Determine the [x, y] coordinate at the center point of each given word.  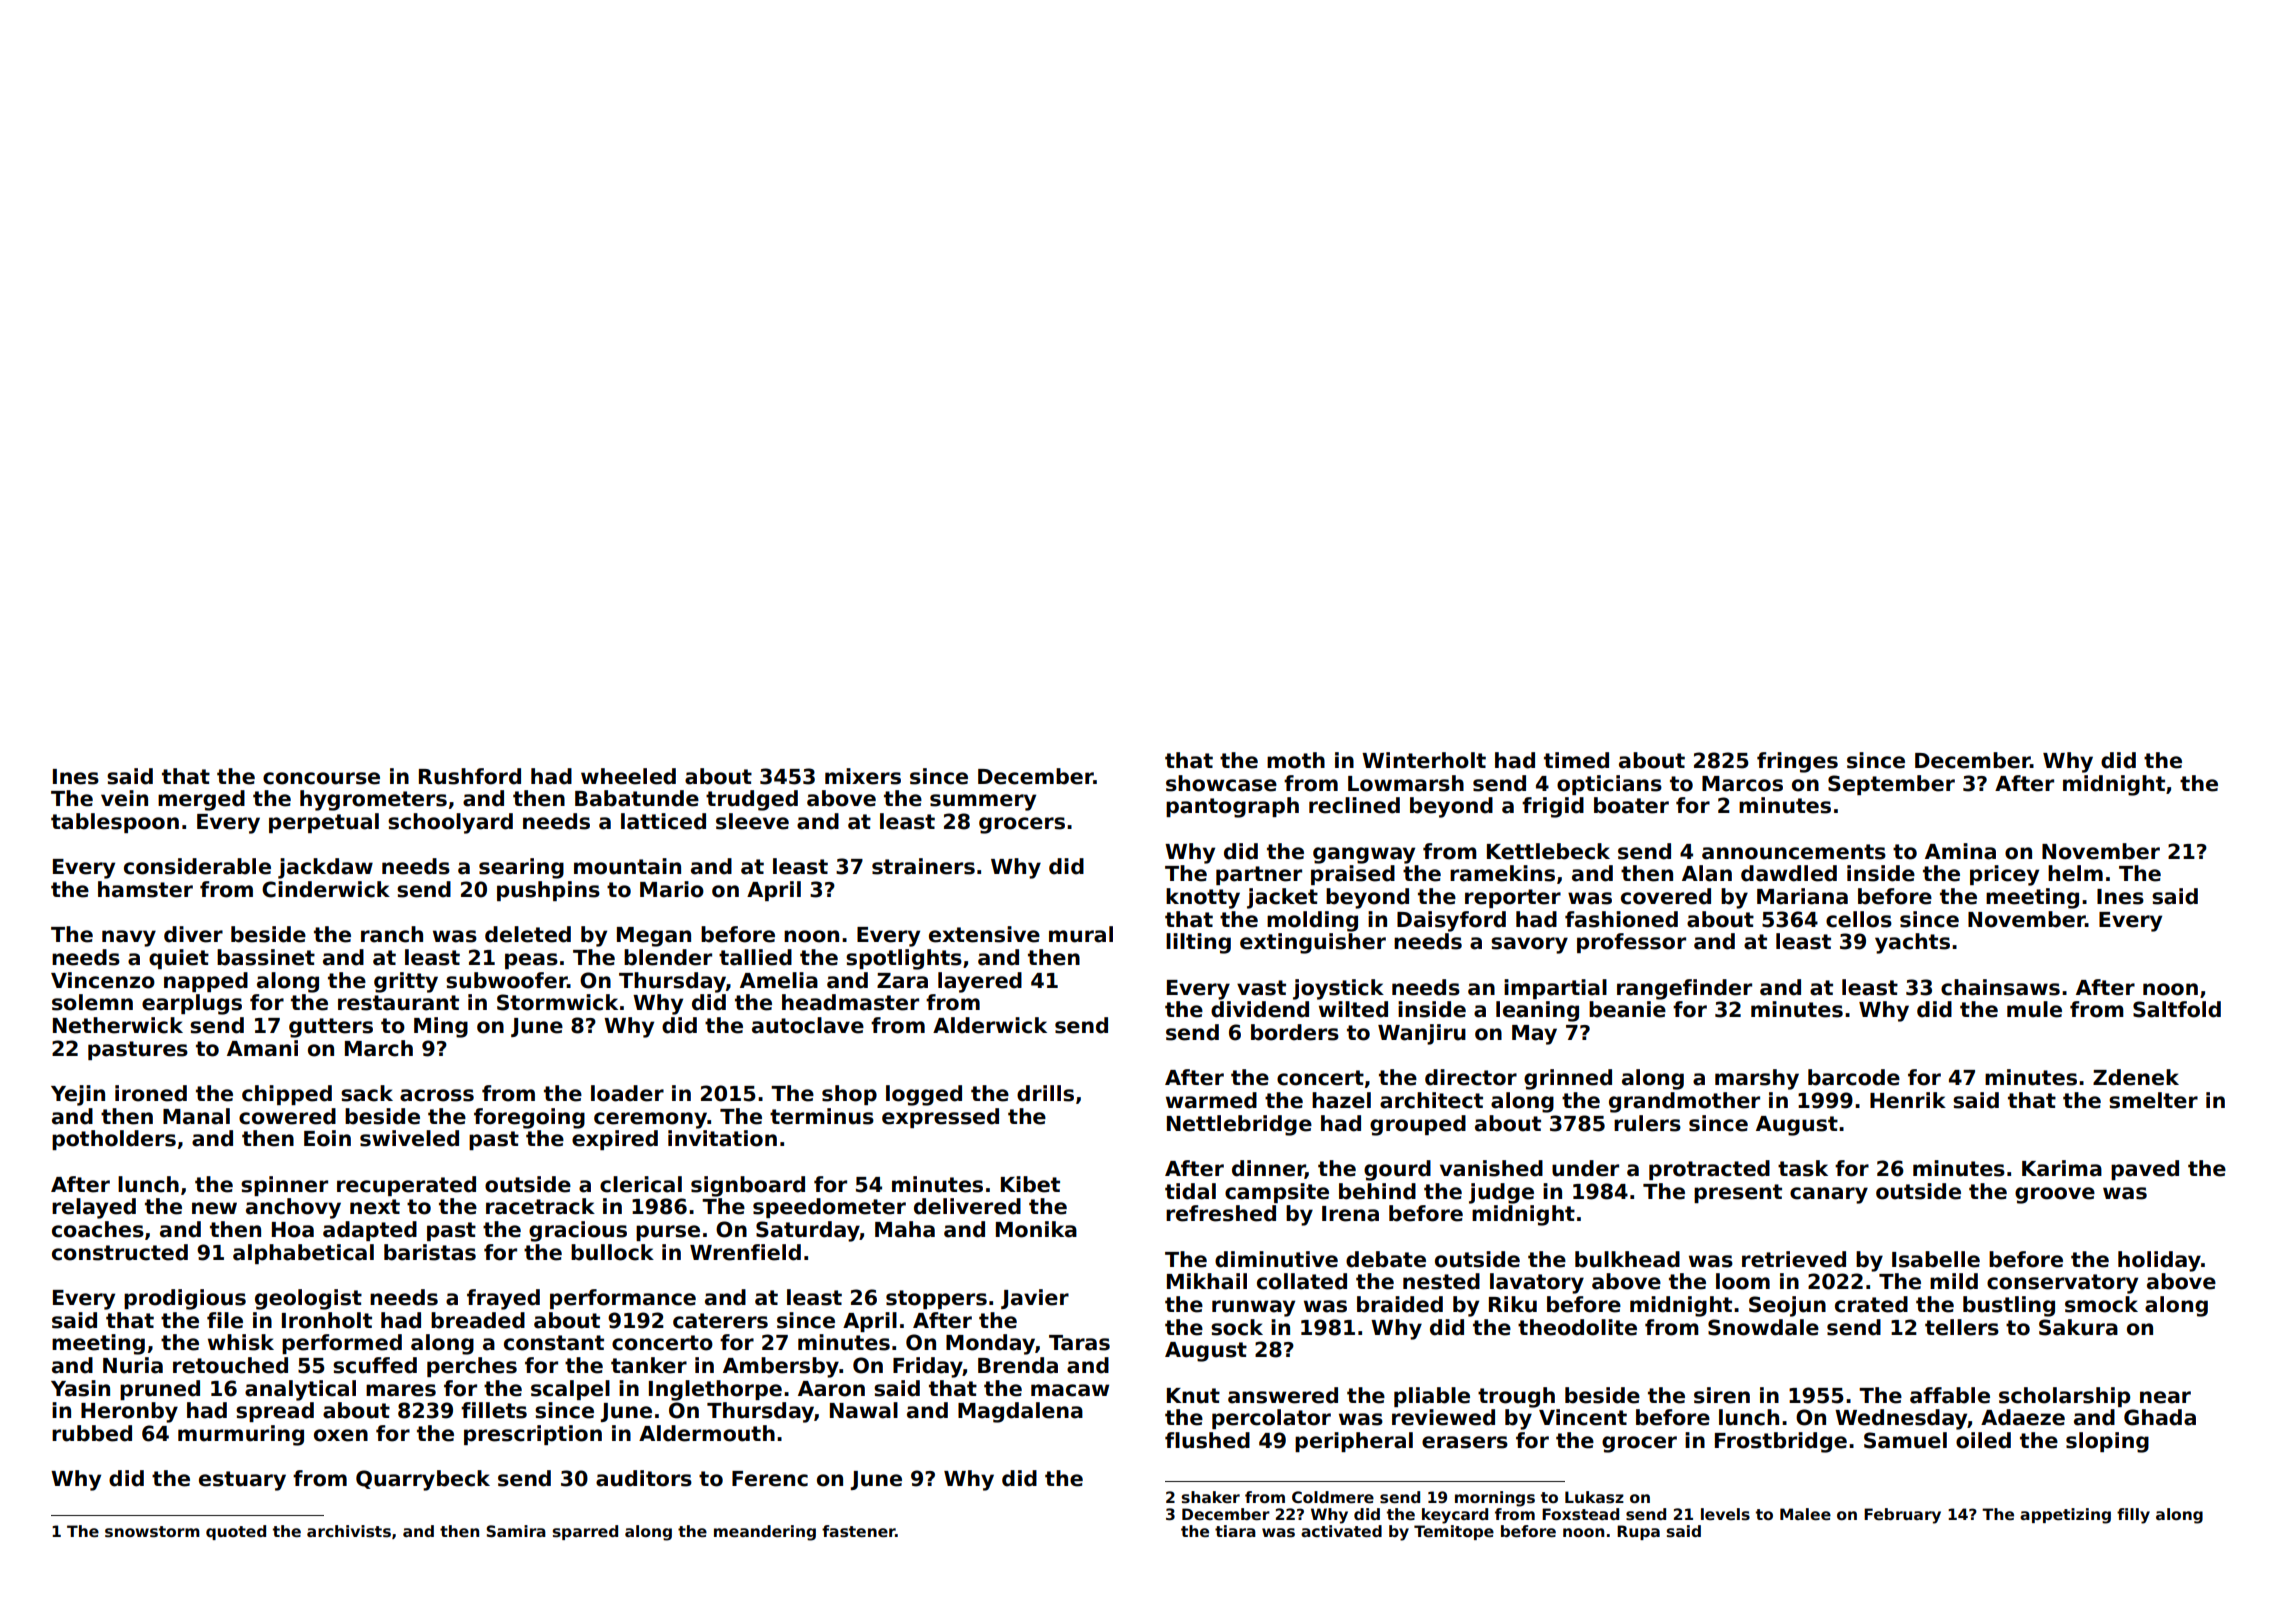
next [375, 1207]
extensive [984, 934]
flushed [1207, 1440]
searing [521, 868]
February [1902, 1516]
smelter [2153, 1100]
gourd [1397, 1170]
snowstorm [152, 1532]
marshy [1757, 1079]
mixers [863, 776]
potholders [114, 1140]
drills [1045, 1093]
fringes [1797, 762]
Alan [1707, 873]
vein [124, 798]
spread [275, 1412]
